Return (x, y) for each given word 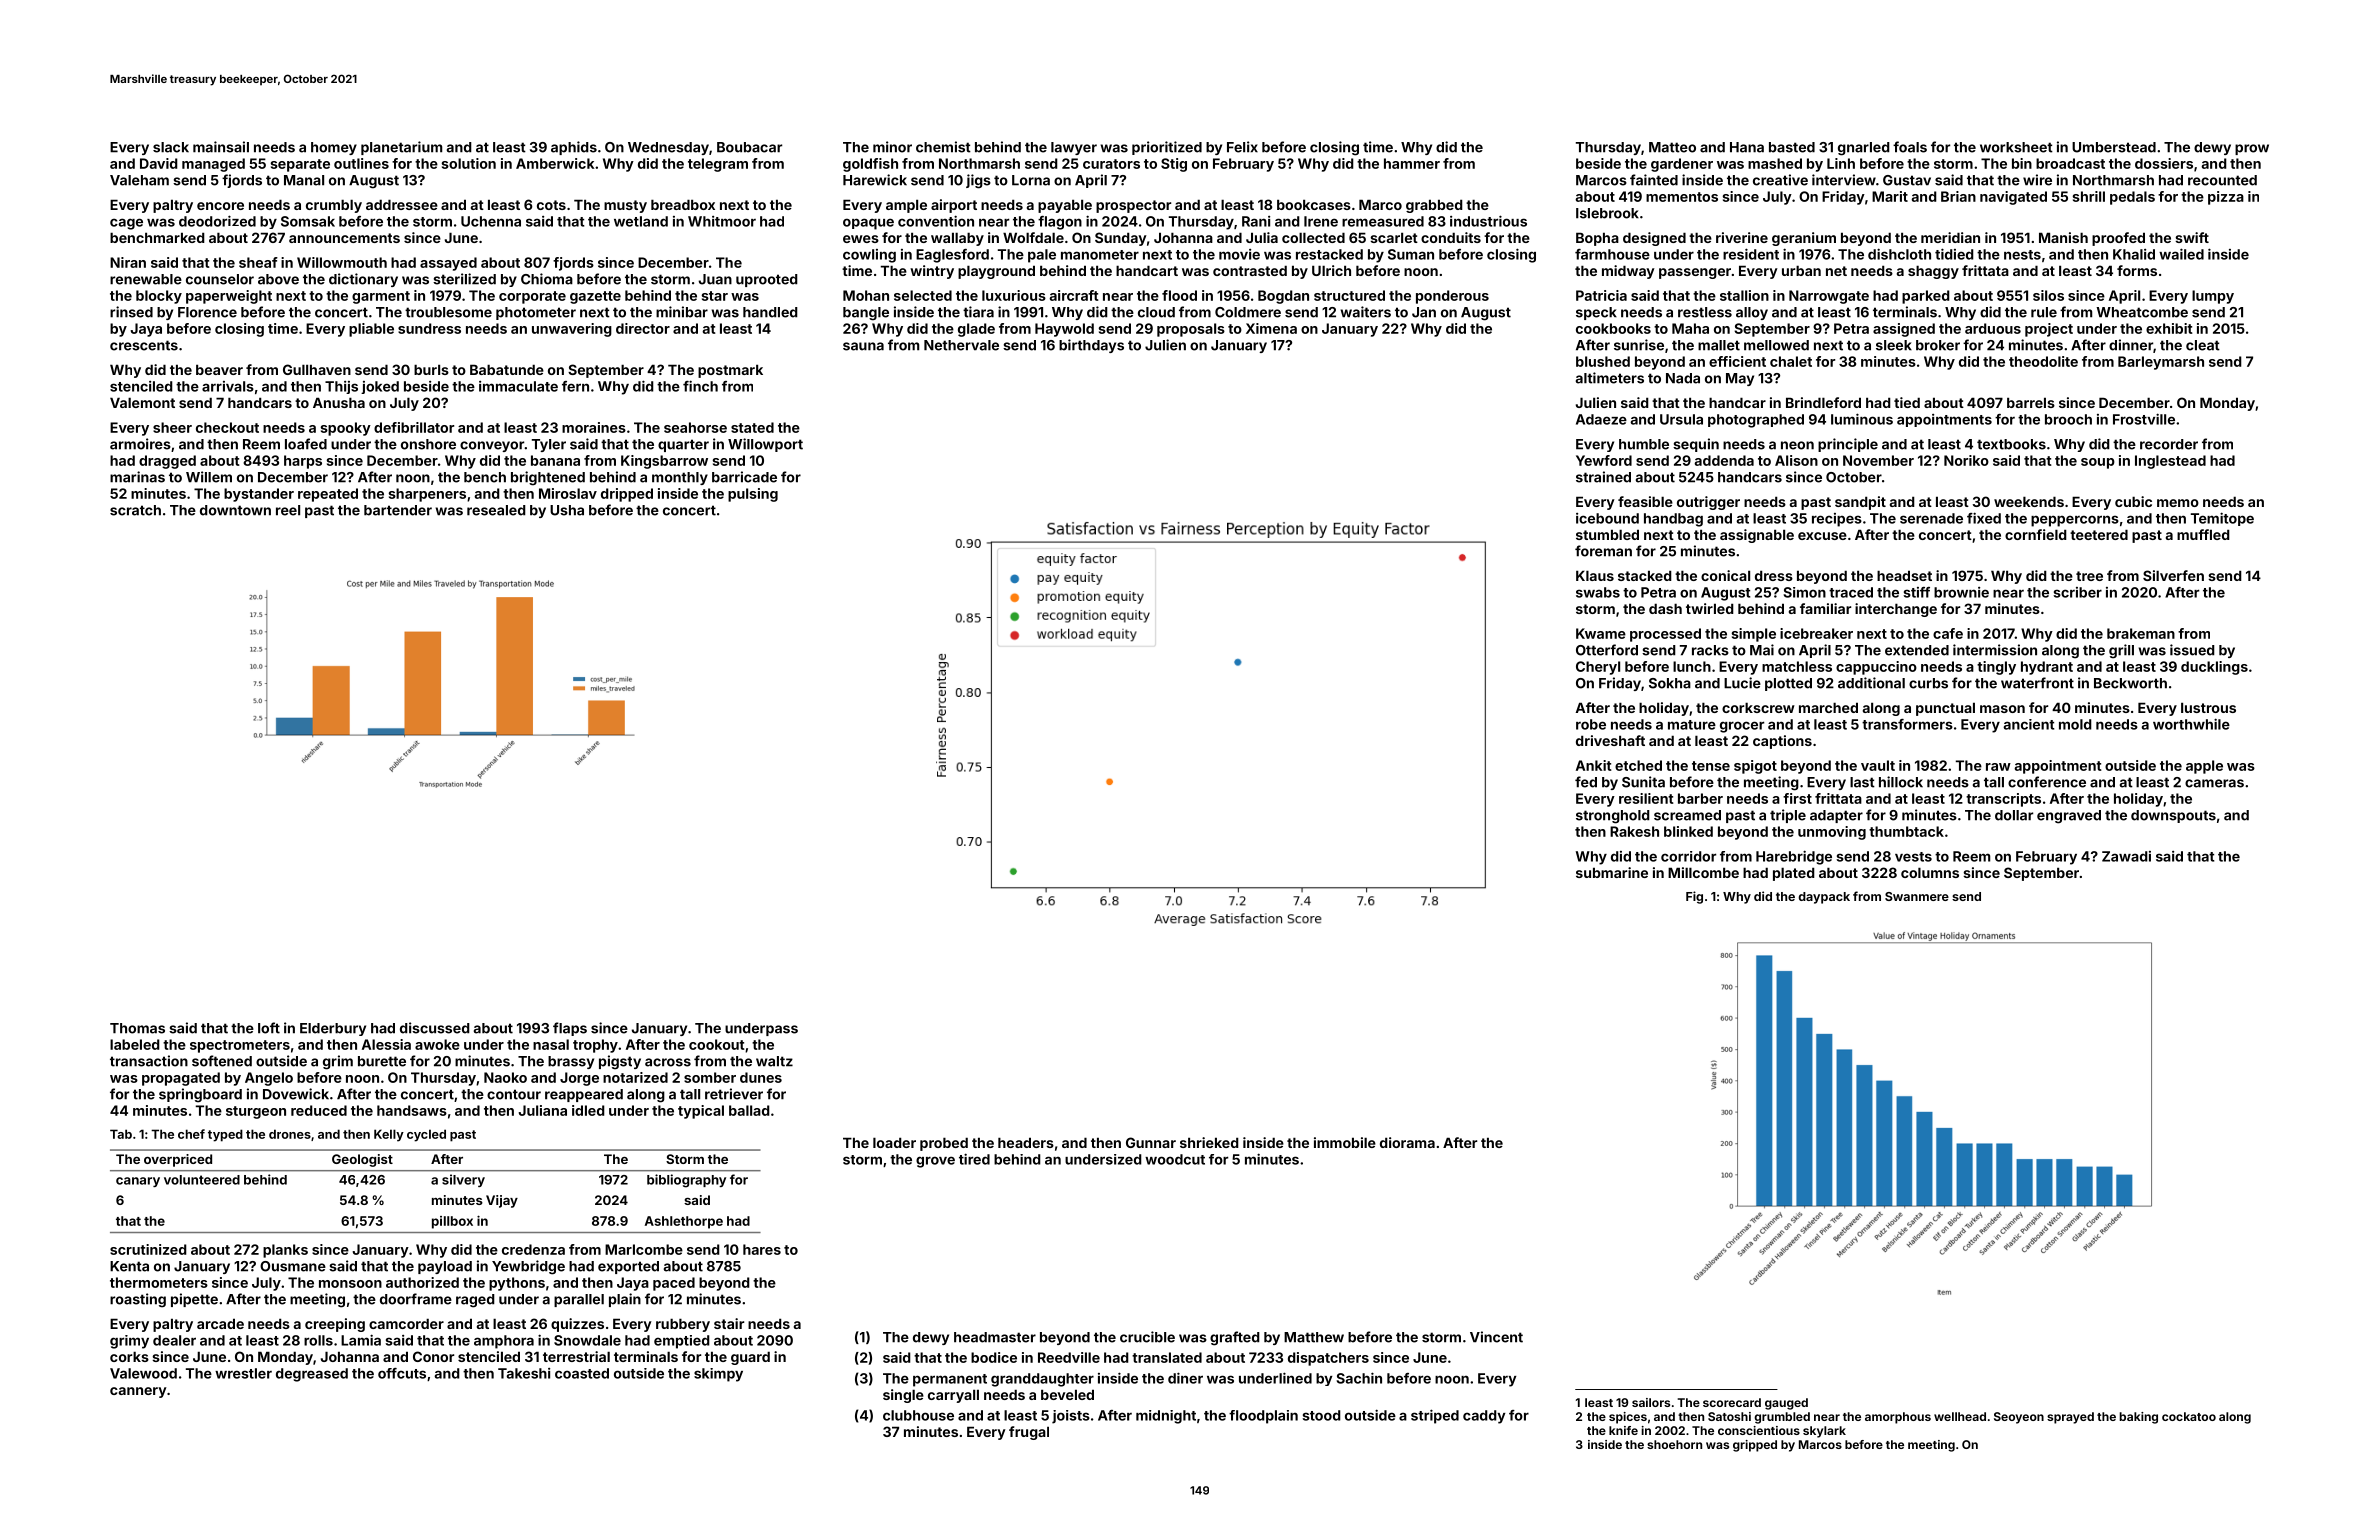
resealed (496, 510)
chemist (943, 147)
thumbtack (1906, 831)
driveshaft (1610, 740)
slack (171, 147)
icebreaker (1816, 633)
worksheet (2016, 147)
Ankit (1594, 765)
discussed (435, 1028)
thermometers (159, 1282)
